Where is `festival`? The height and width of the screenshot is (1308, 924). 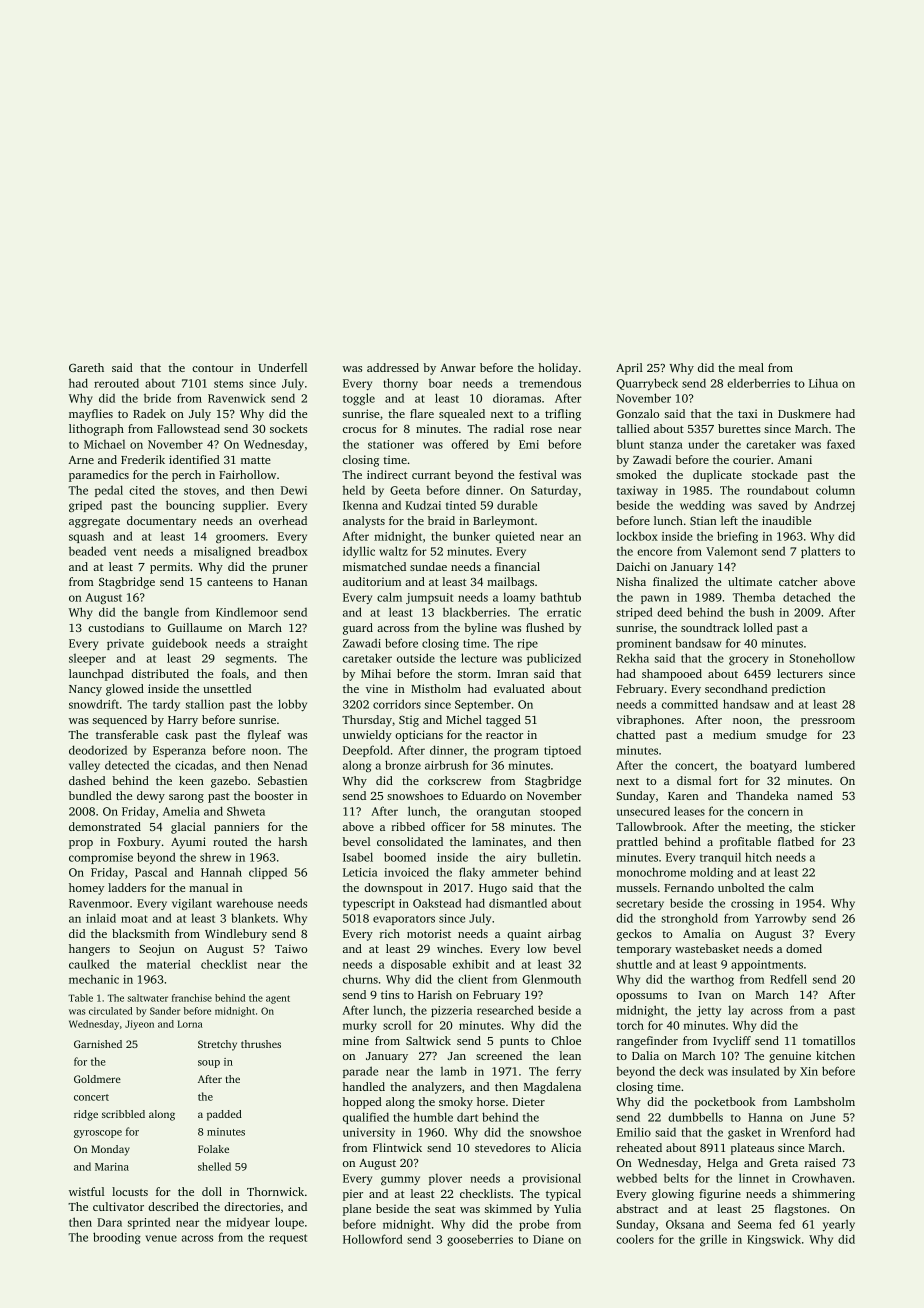
festival is located at coordinates (538, 474).
